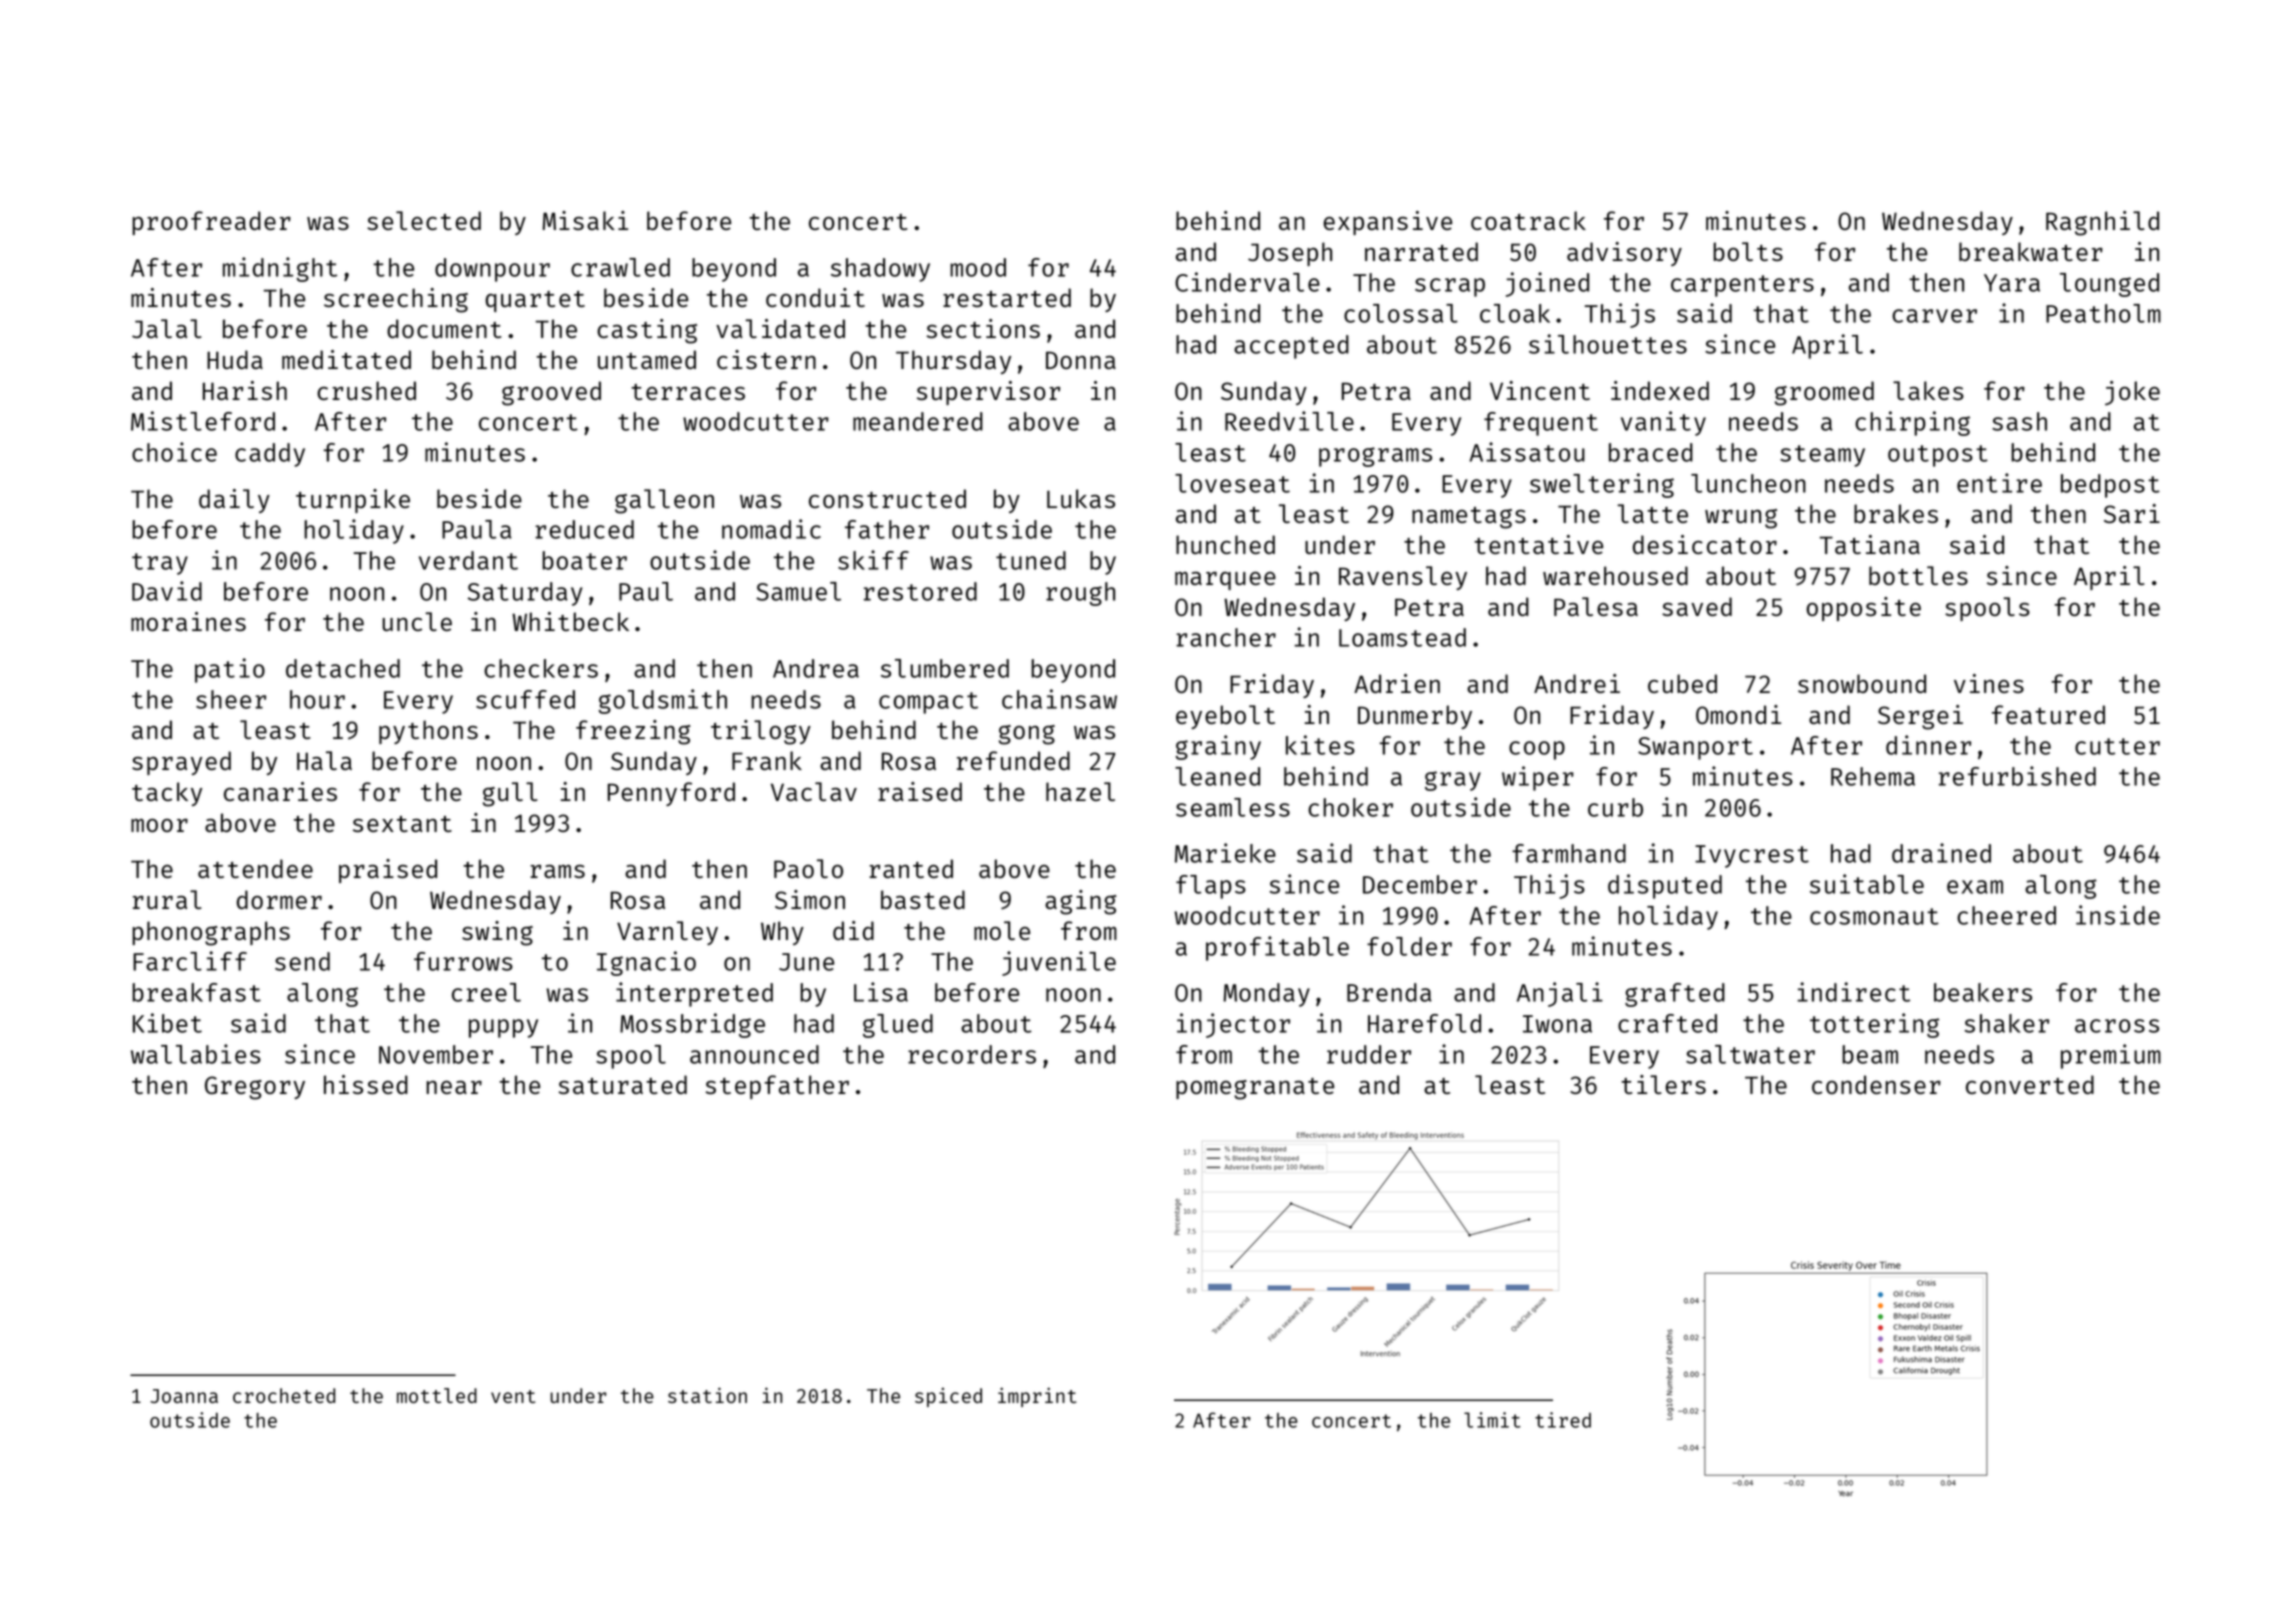  I want to click on pomegranate, so click(1255, 1089).
